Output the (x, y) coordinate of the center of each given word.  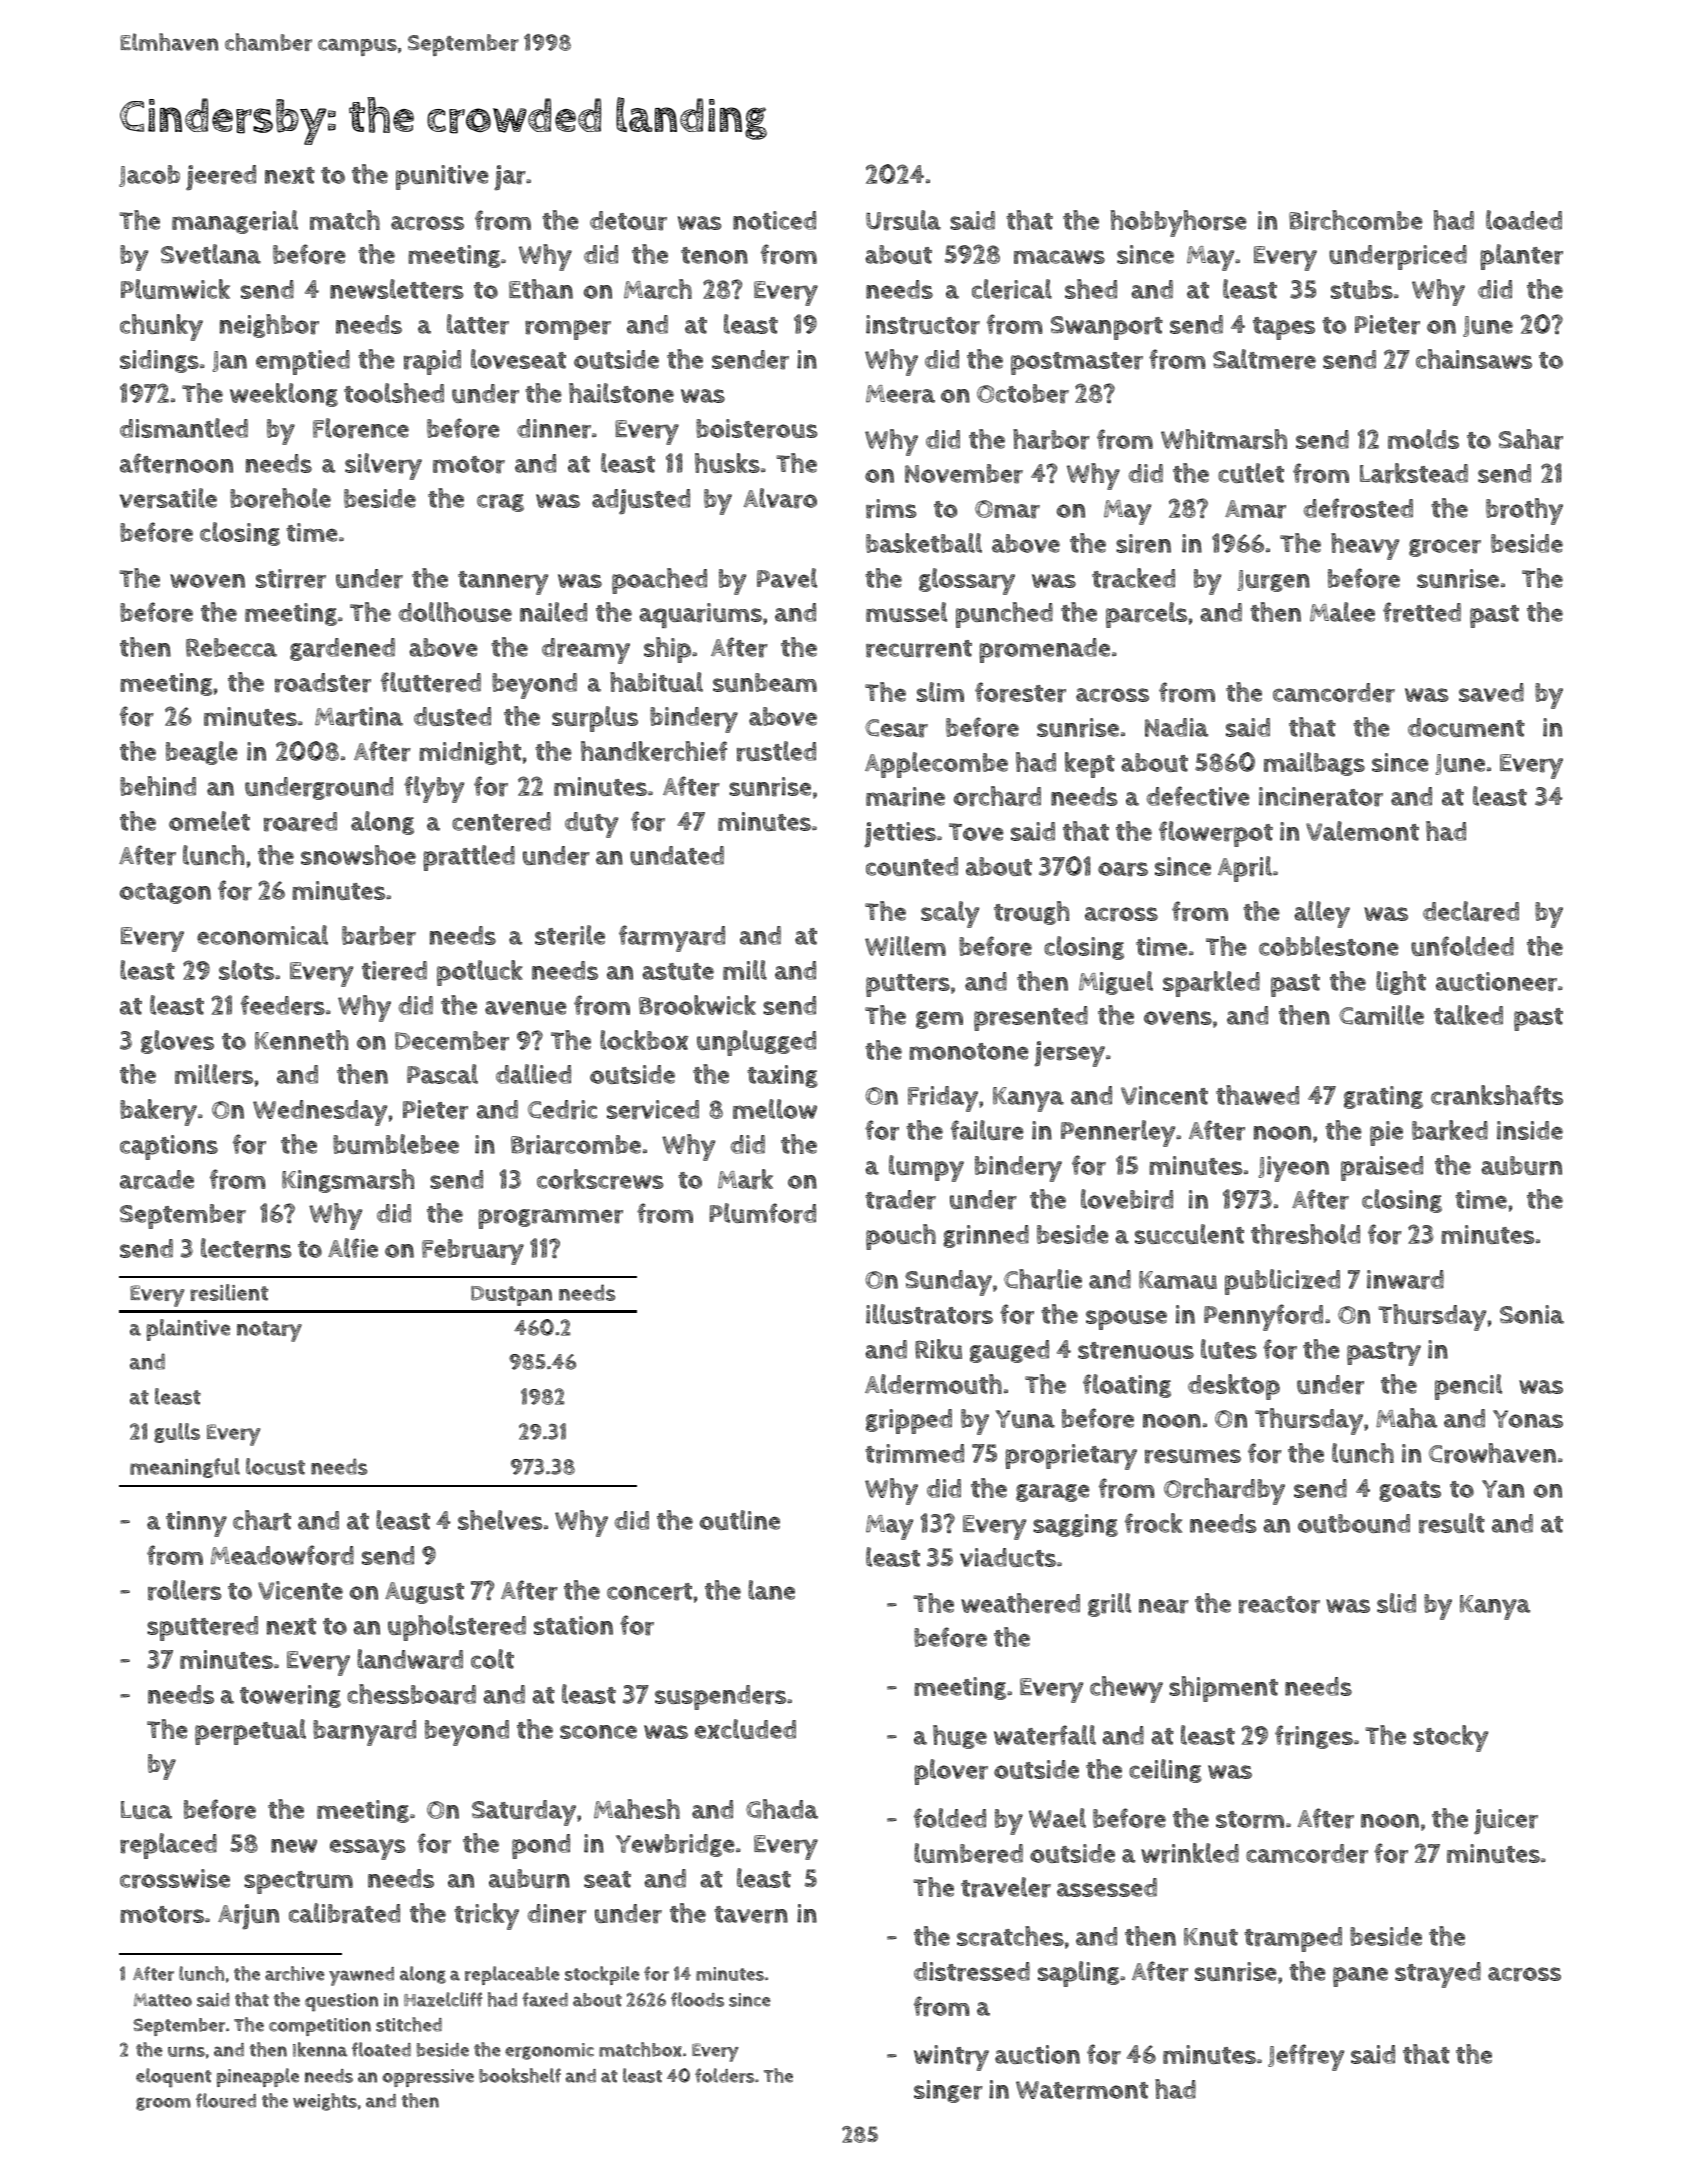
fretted (1422, 612)
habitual (656, 682)
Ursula (903, 220)
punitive (442, 177)
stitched (409, 2024)
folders (724, 2075)
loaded (1524, 220)
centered (501, 822)
